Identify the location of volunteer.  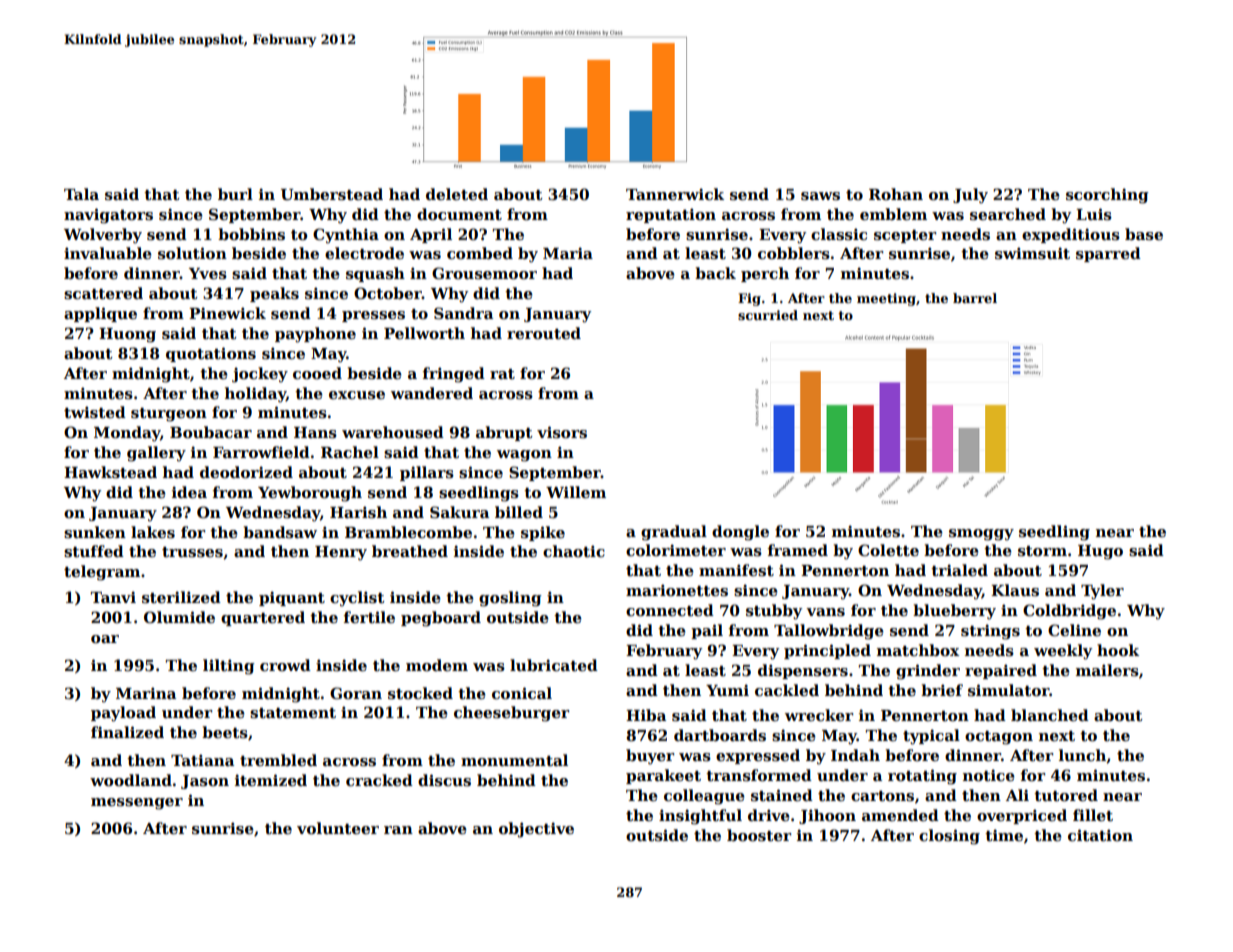
(338, 828).
